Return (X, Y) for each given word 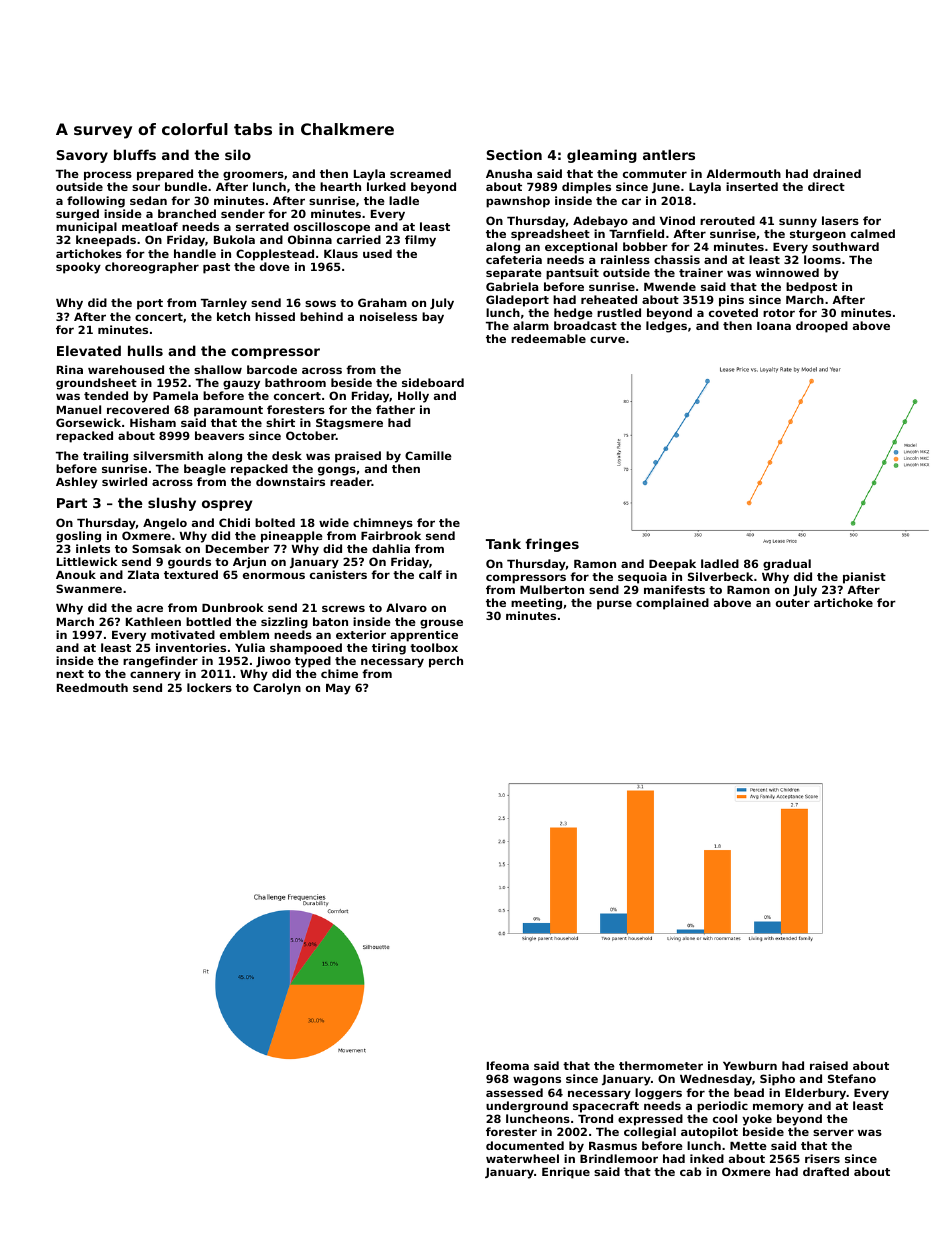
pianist (864, 578)
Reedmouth (92, 687)
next (70, 674)
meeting (536, 604)
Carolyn (277, 689)
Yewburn (750, 1065)
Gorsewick (88, 422)
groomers (253, 176)
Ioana (774, 326)
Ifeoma (508, 1065)
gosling (78, 537)
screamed (420, 173)
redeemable (548, 338)
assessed (514, 1092)
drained (837, 173)
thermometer (661, 1065)
